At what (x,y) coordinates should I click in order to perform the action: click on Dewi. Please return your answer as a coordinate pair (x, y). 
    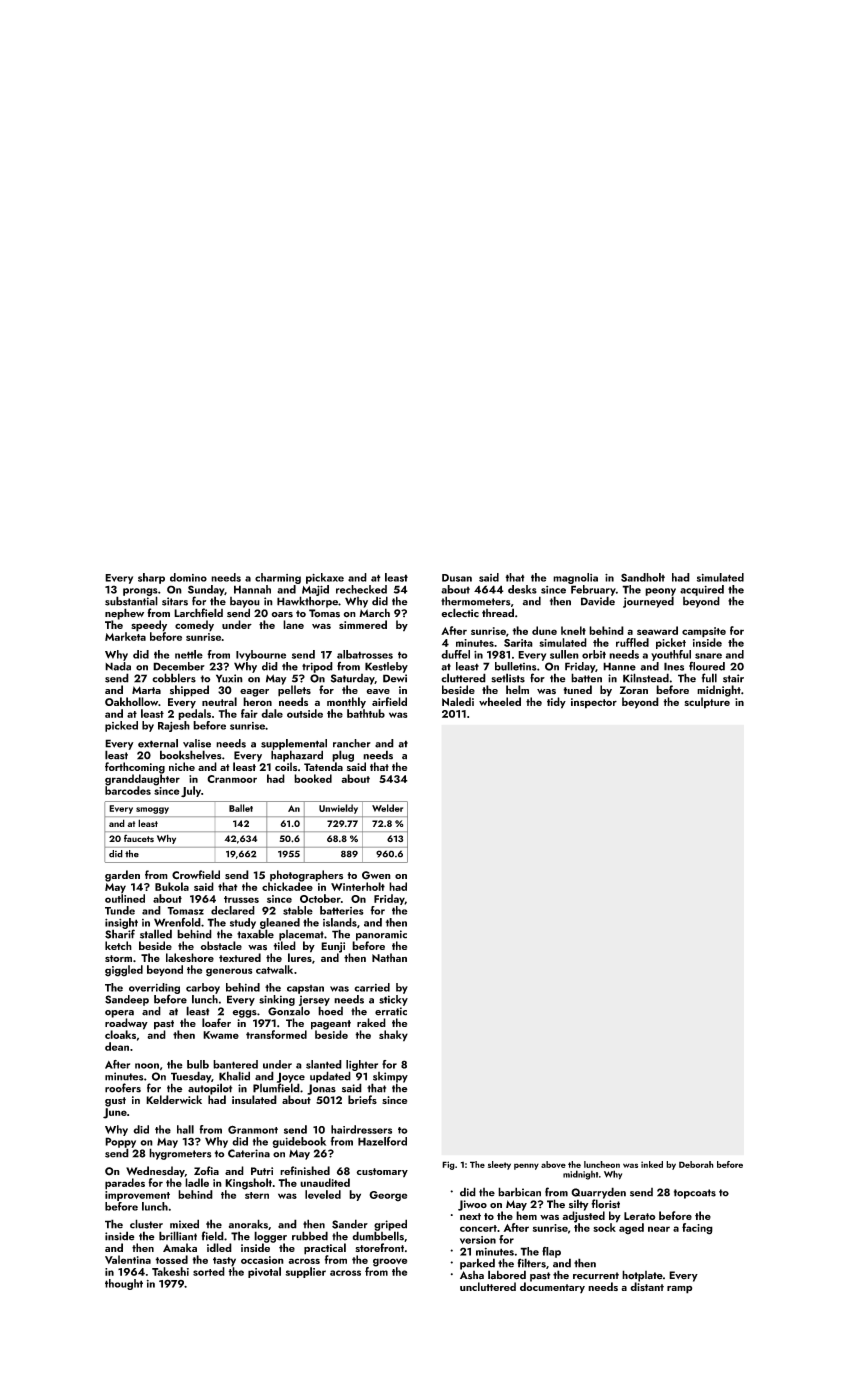
    Looking at the image, I should click on (395, 678).
